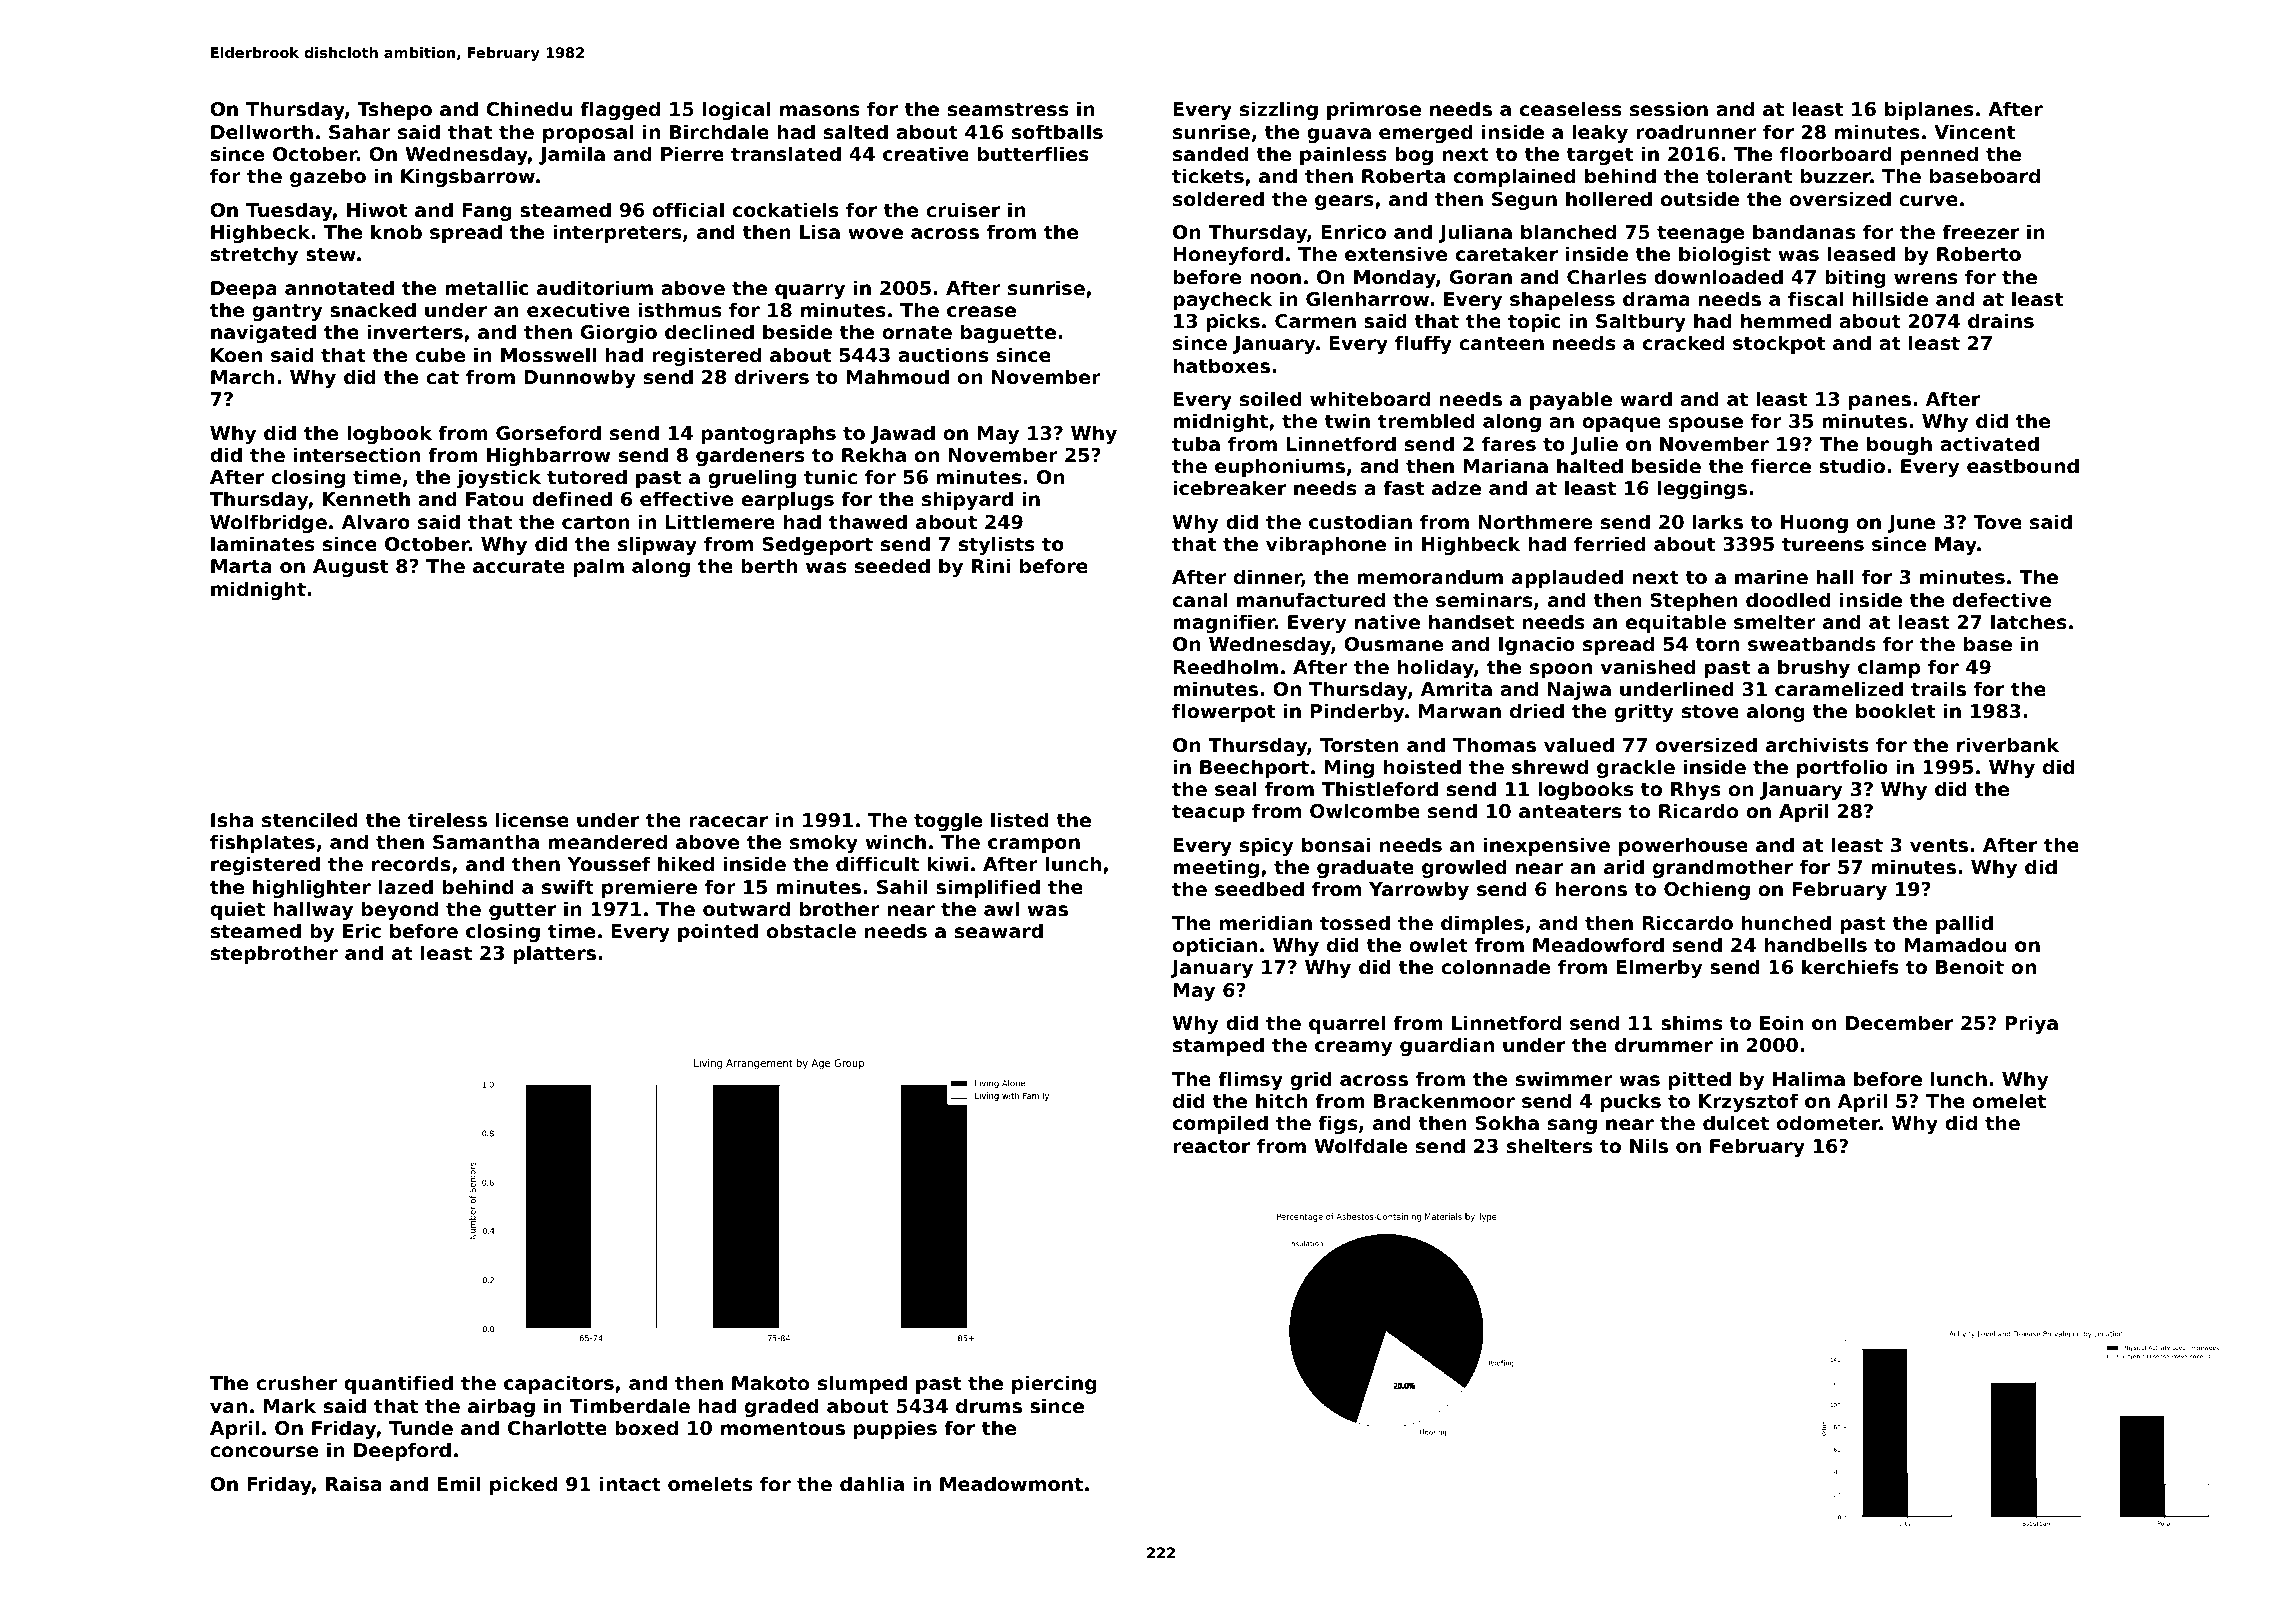 This screenshot has width=2292, height=1620. What do you see at coordinates (296, 1383) in the screenshot?
I see `crusher` at bounding box center [296, 1383].
